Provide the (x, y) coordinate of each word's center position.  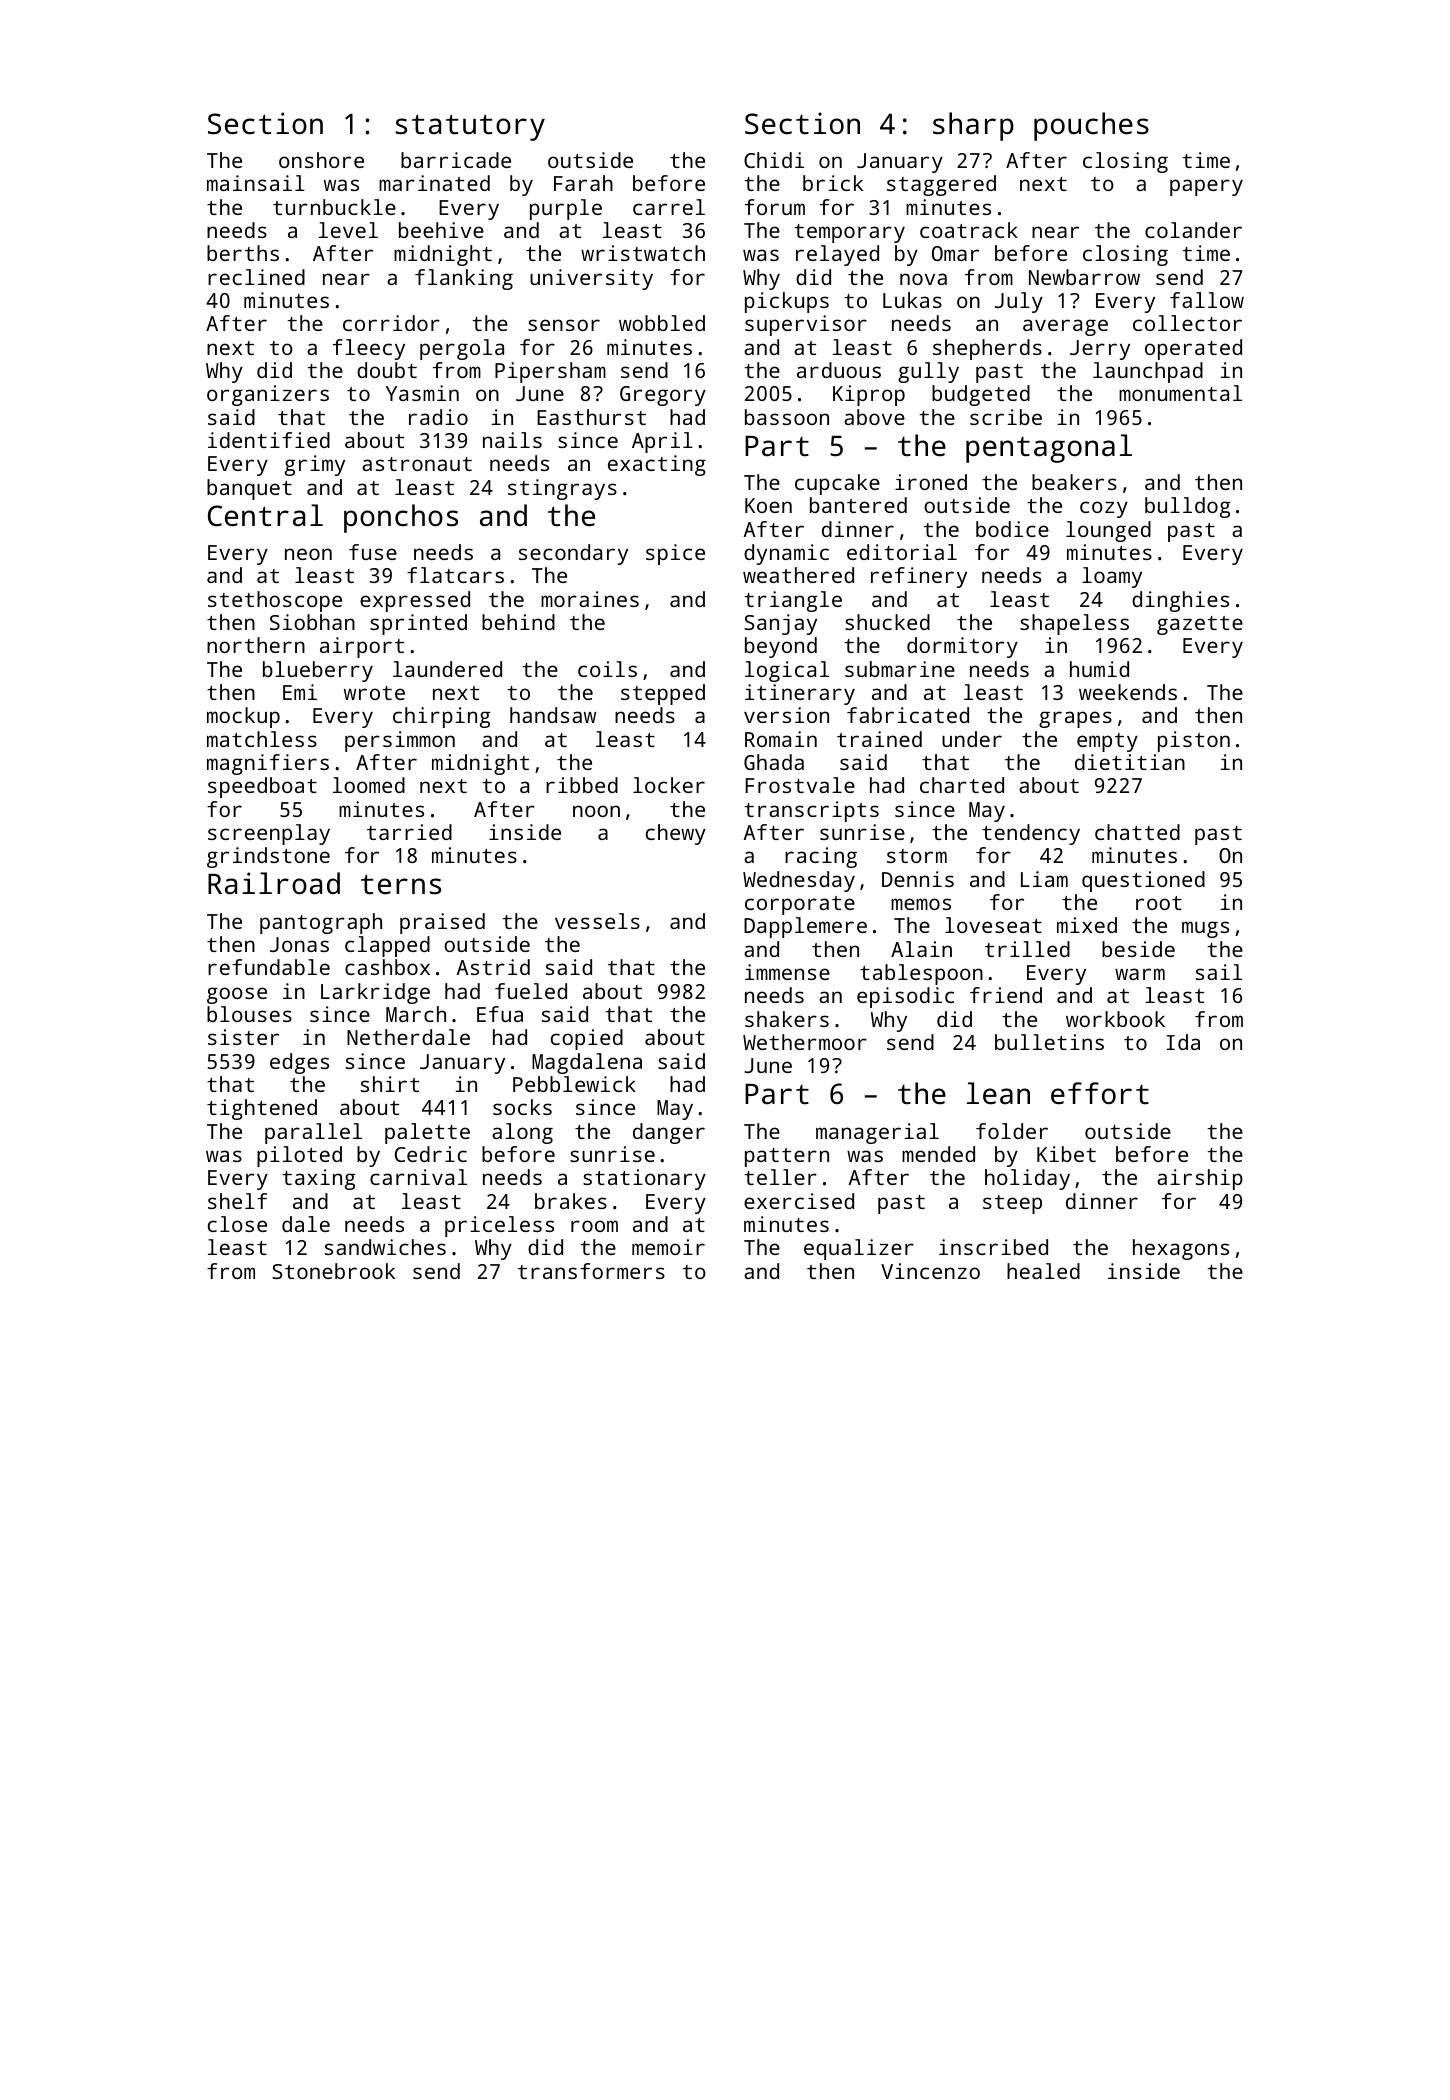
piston (1194, 741)
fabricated (908, 715)
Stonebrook (333, 1271)
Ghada (774, 762)
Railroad (274, 883)
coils (607, 669)
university (591, 279)
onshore (321, 160)
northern (256, 645)
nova (923, 279)
